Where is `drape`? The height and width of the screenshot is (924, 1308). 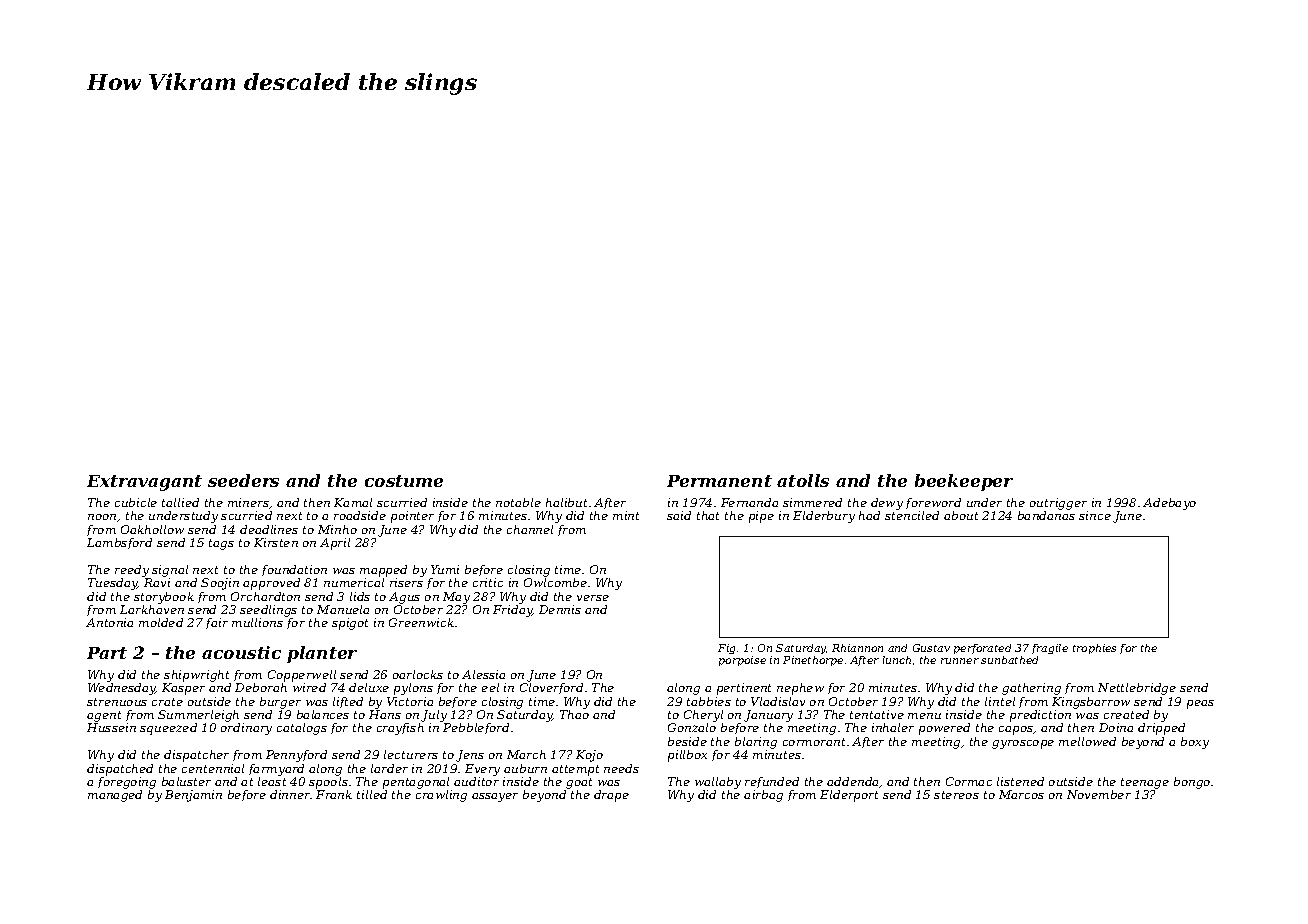 drape is located at coordinates (611, 796).
